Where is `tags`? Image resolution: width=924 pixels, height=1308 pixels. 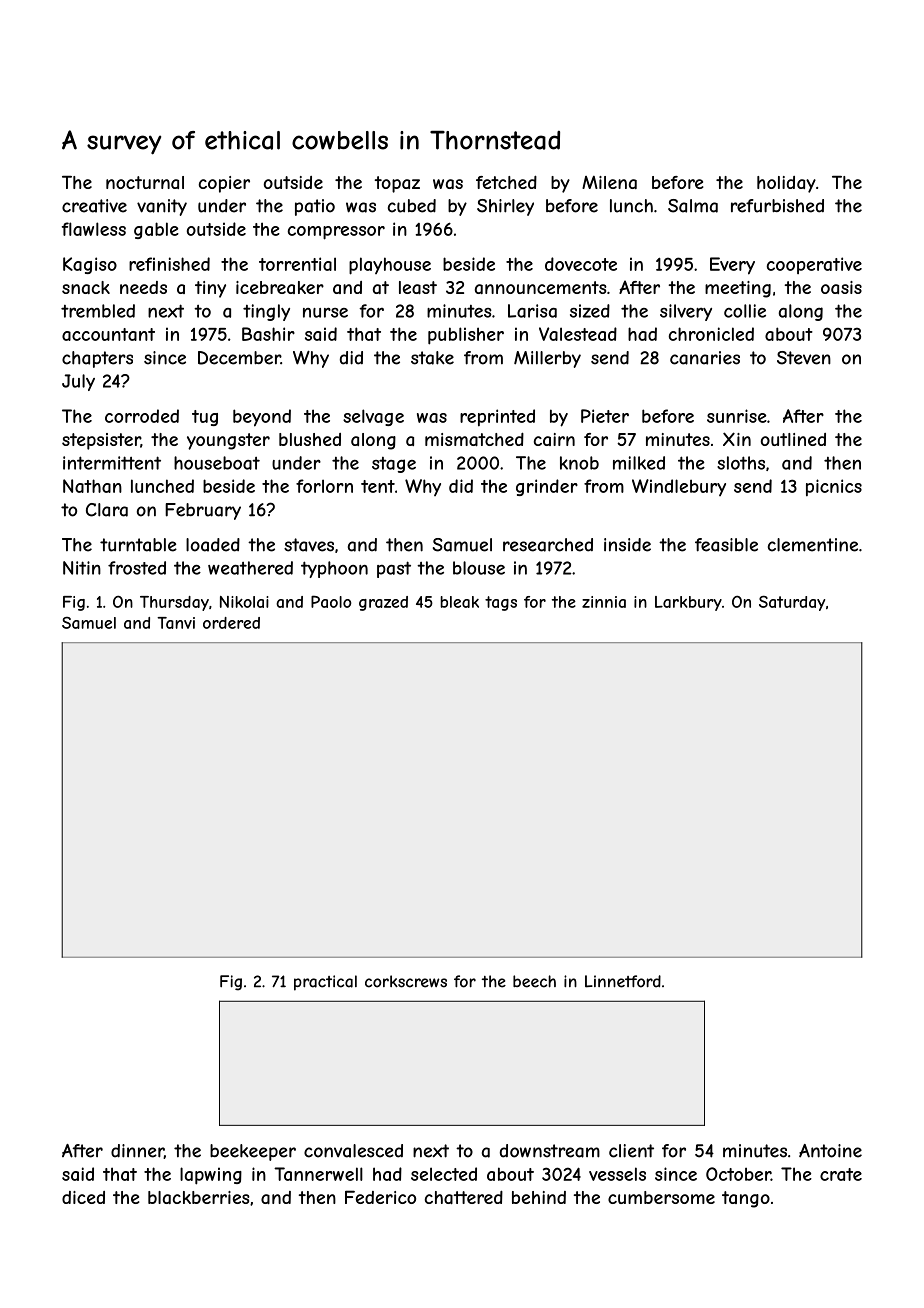 tags is located at coordinates (501, 603).
